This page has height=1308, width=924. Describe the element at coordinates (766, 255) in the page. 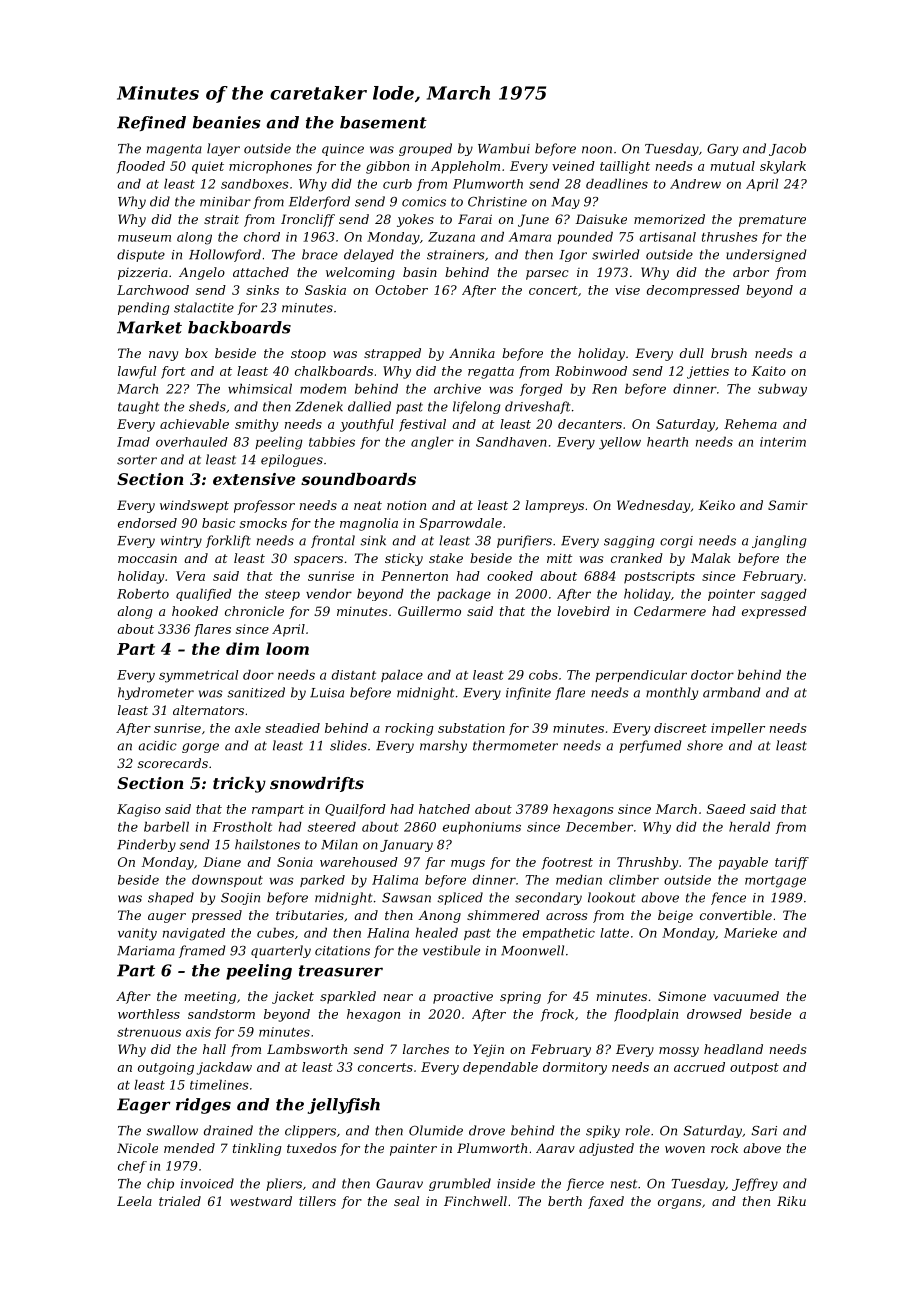

I see `undersigned` at that location.
